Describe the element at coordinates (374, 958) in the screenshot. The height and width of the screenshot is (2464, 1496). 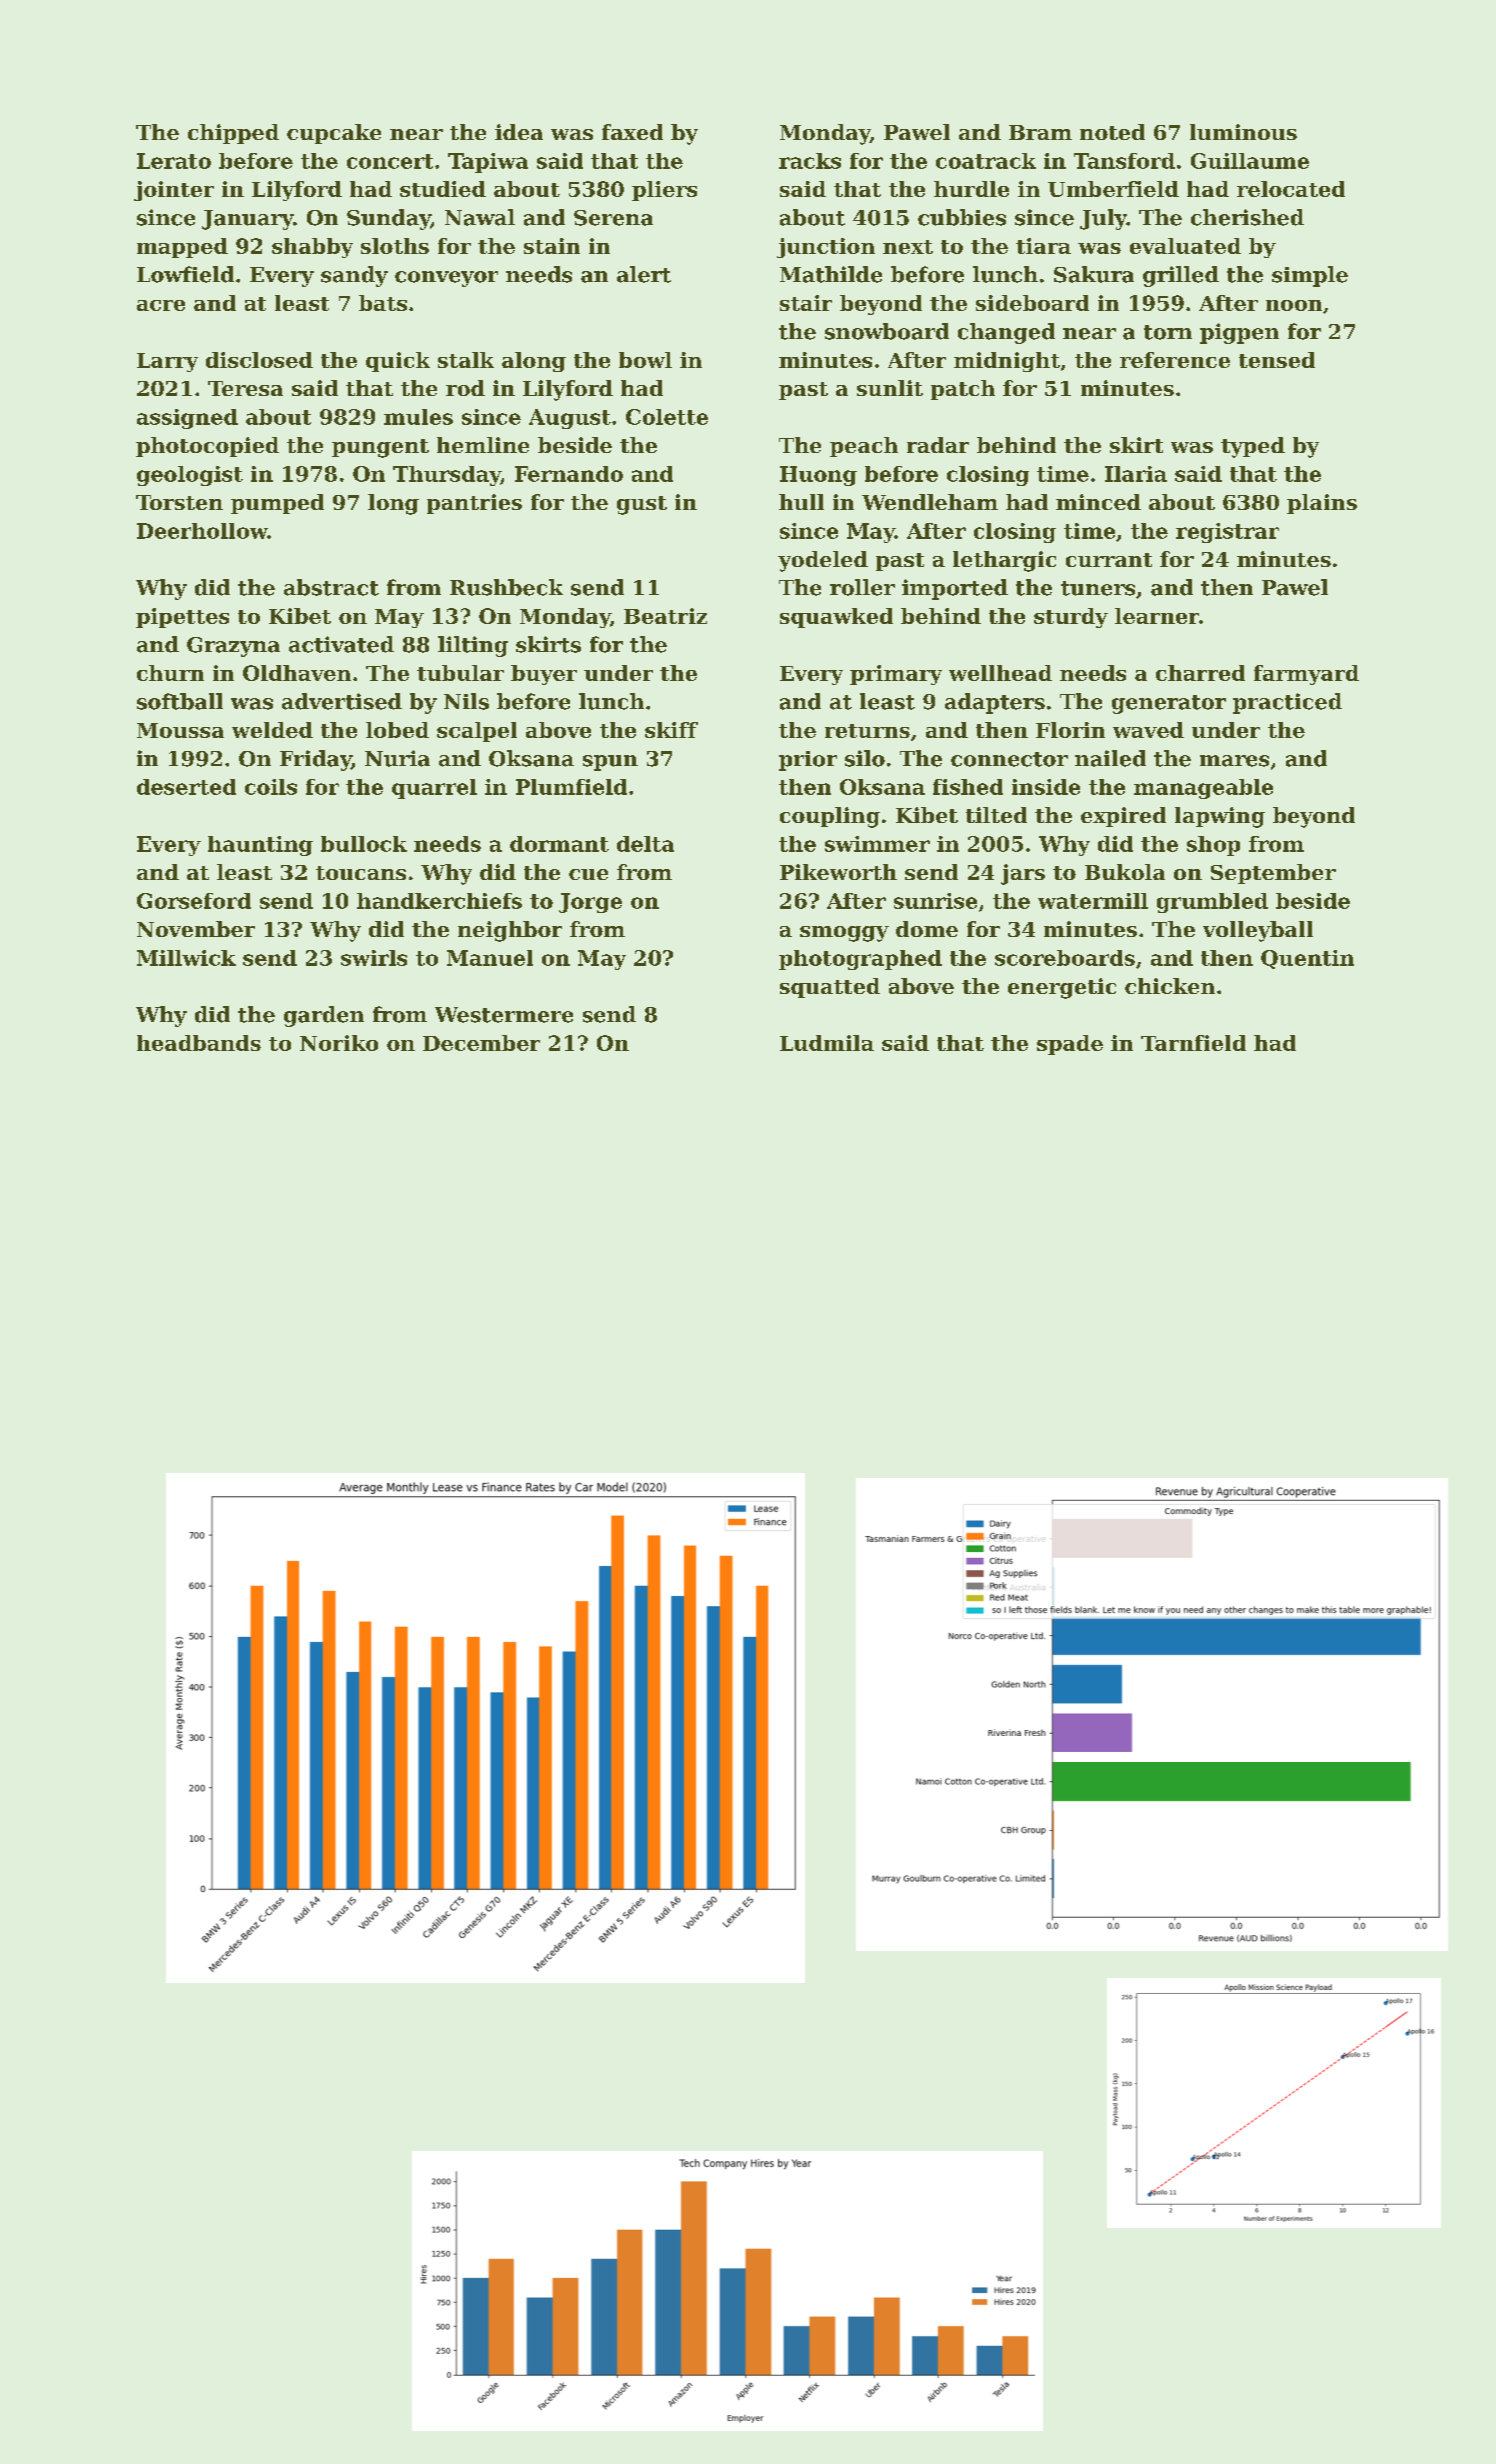
I see `swirls` at that location.
